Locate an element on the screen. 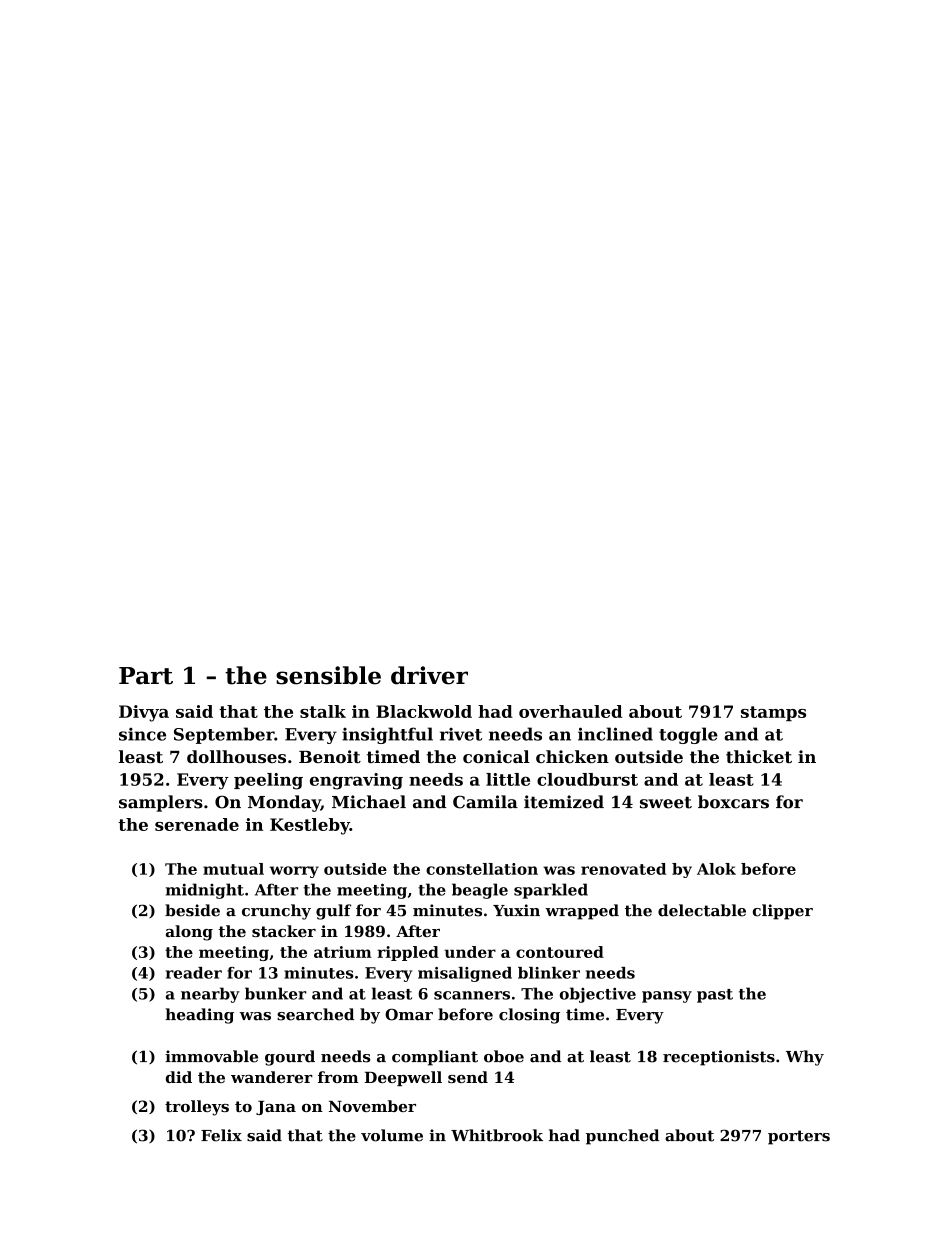  samplers is located at coordinates (161, 803).
